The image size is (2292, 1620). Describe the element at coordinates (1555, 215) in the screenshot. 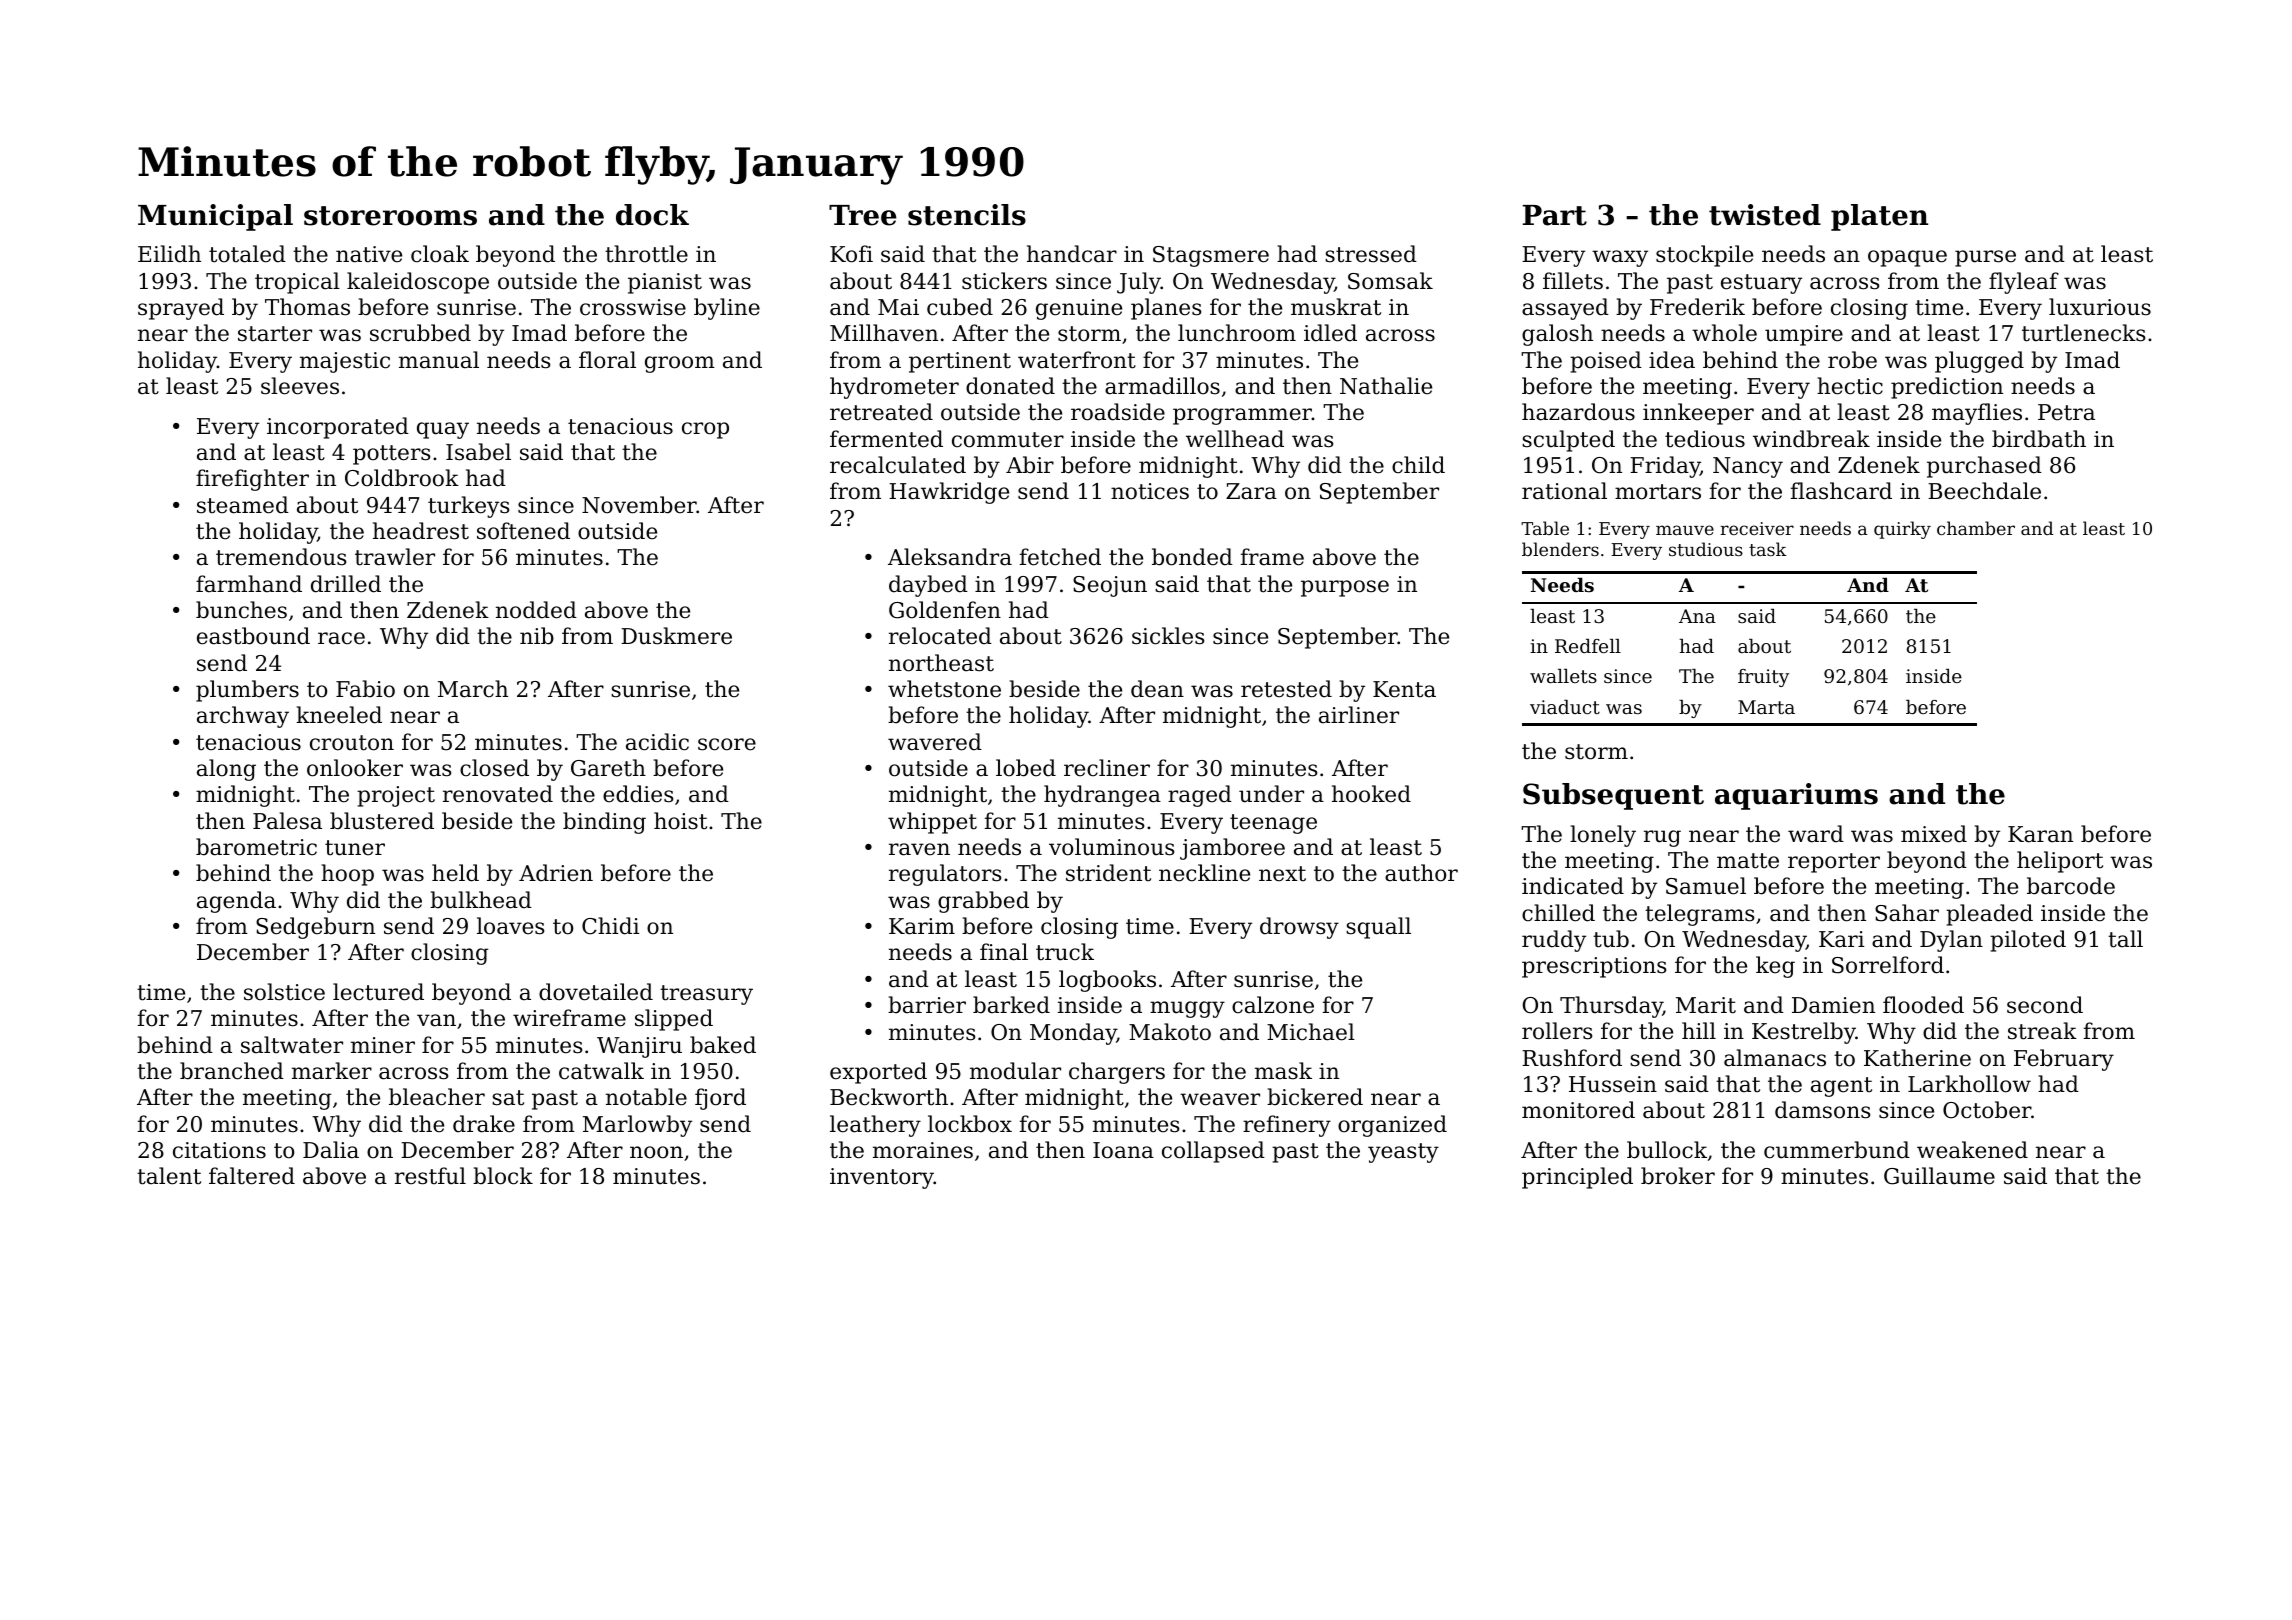

I see `Part` at that location.
